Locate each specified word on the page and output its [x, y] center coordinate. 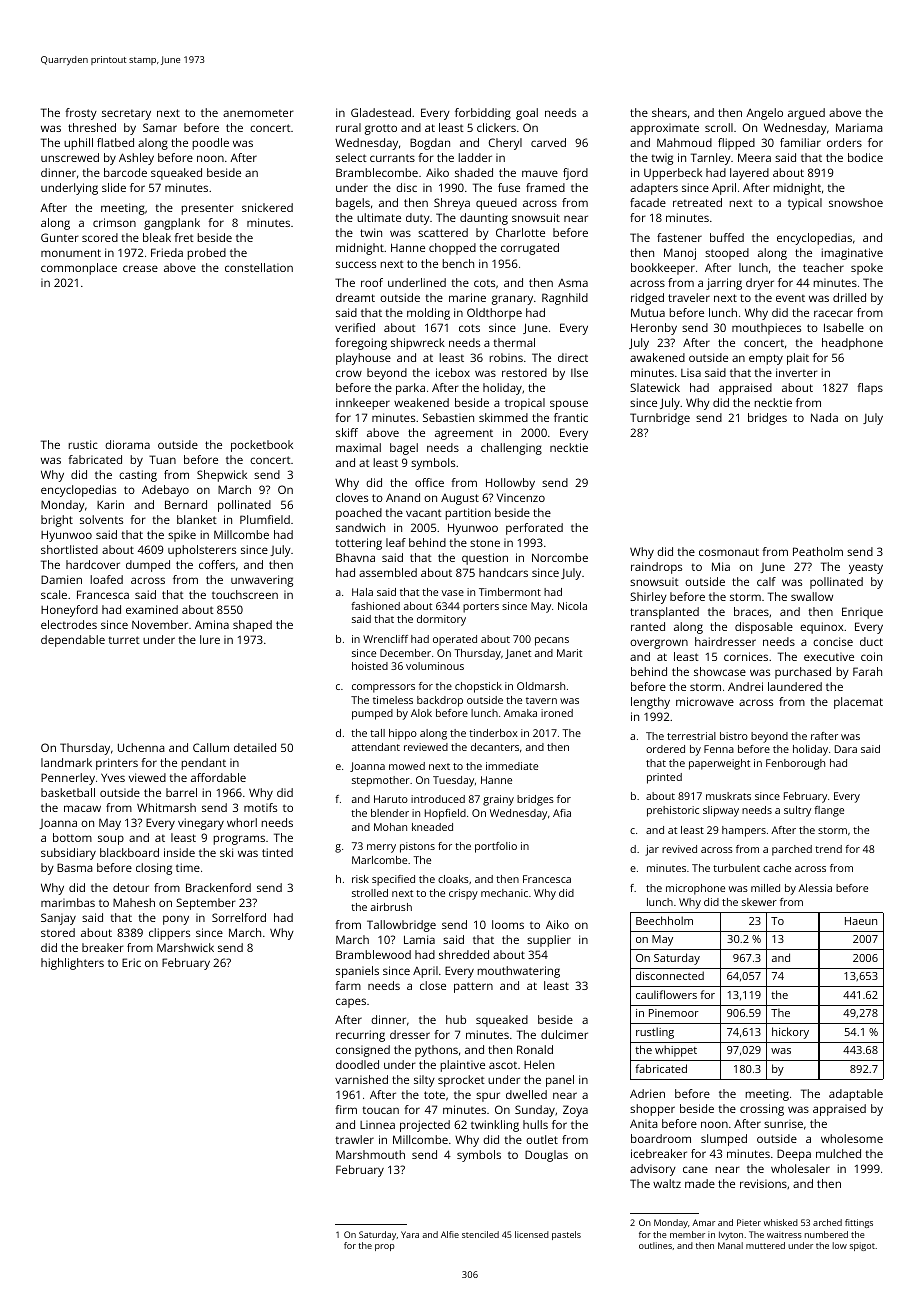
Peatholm [818, 551]
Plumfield [265, 519]
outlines [655, 1245]
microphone [695, 889]
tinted [277, 852]
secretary [126, 114]
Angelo [764, 114]
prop [385, 1247]
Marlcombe [379, 860]
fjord [575, 174]
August [460, 499]
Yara [410, 1234]
